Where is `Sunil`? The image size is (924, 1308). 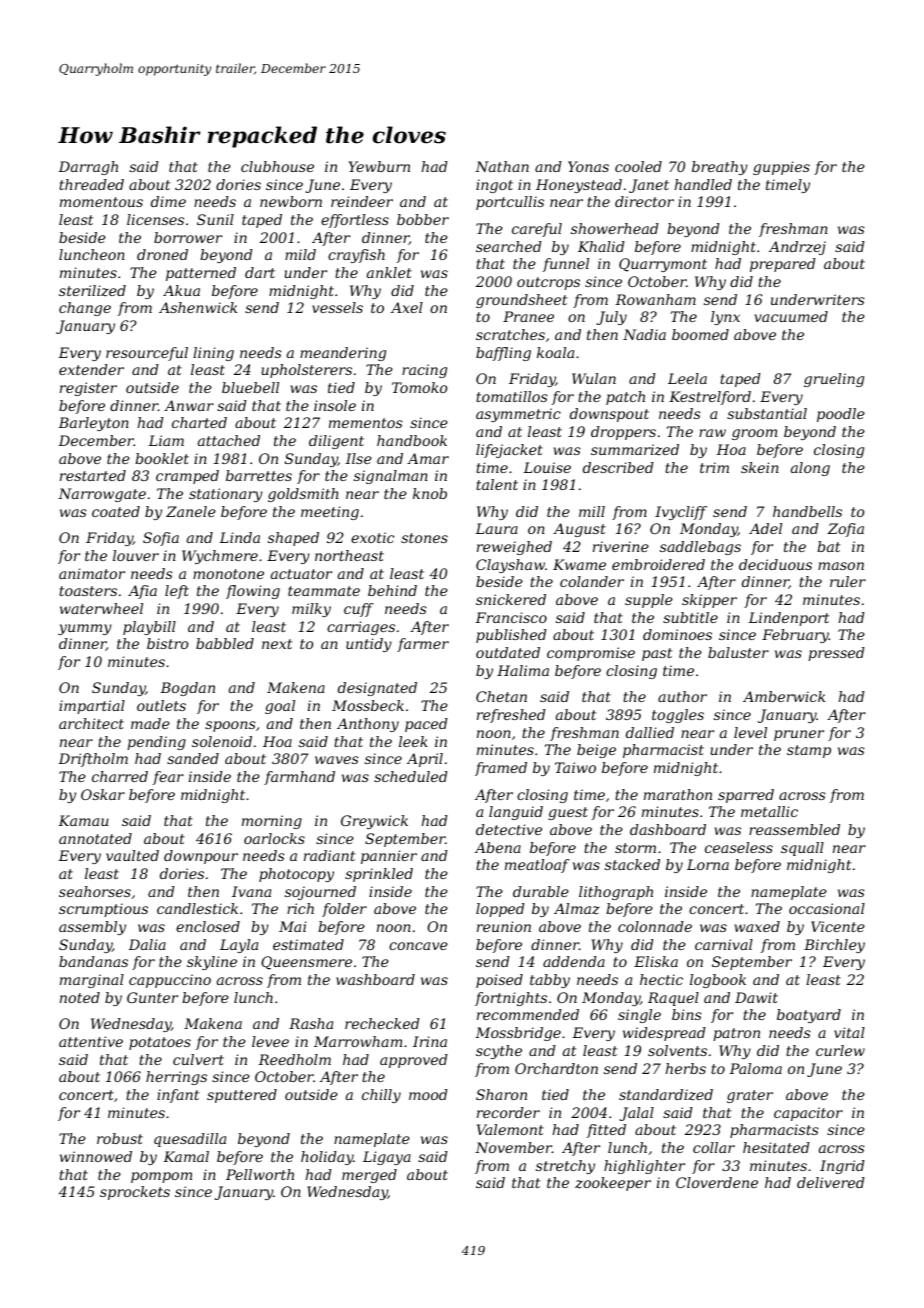 Sunil is located at coordinates (215, 219).
